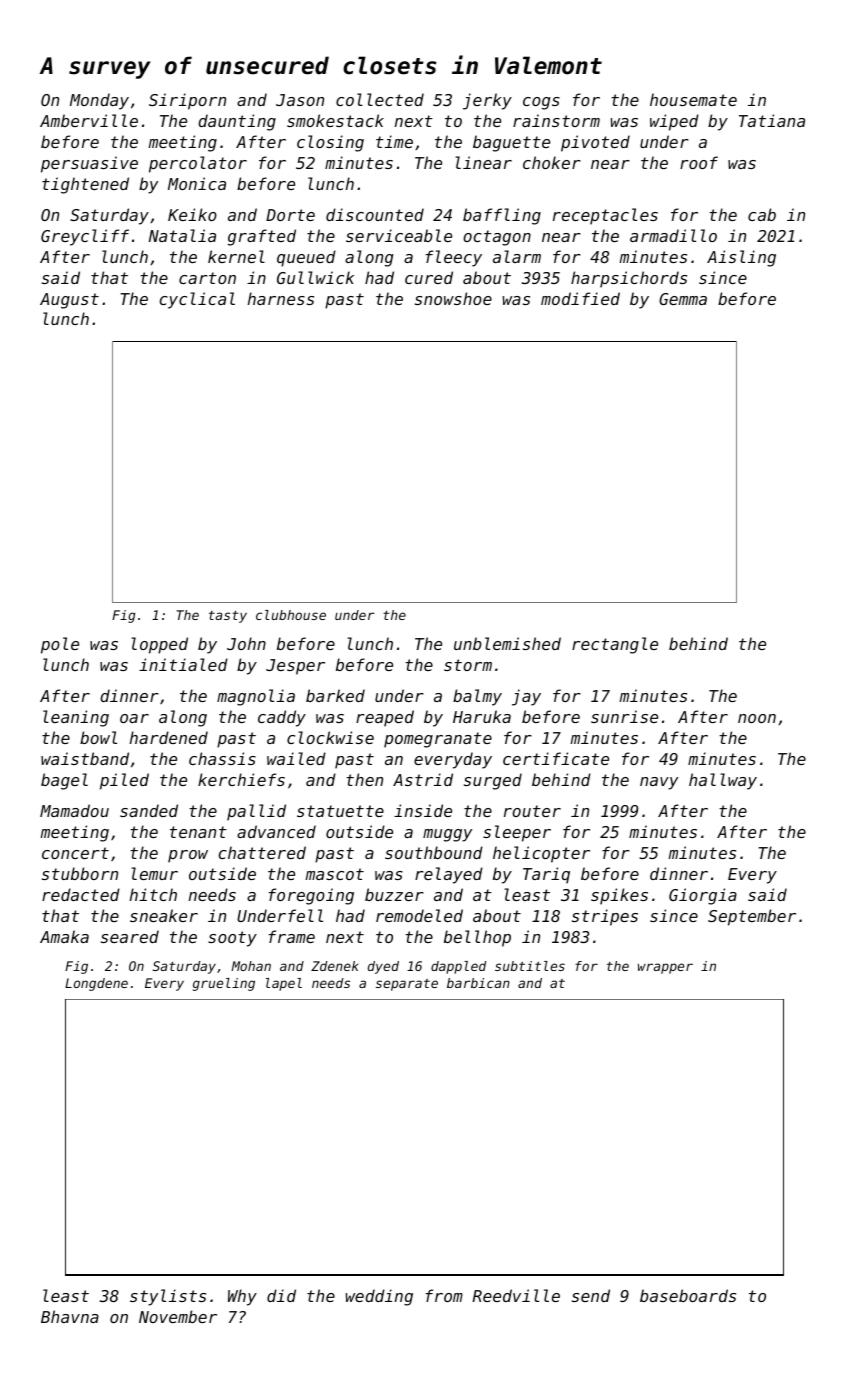 Image resolution: width=849 pixels, height=1400 pixels. Describe the element at coordinates (330, 143) in the screenshot. I see `closing` at that location.
